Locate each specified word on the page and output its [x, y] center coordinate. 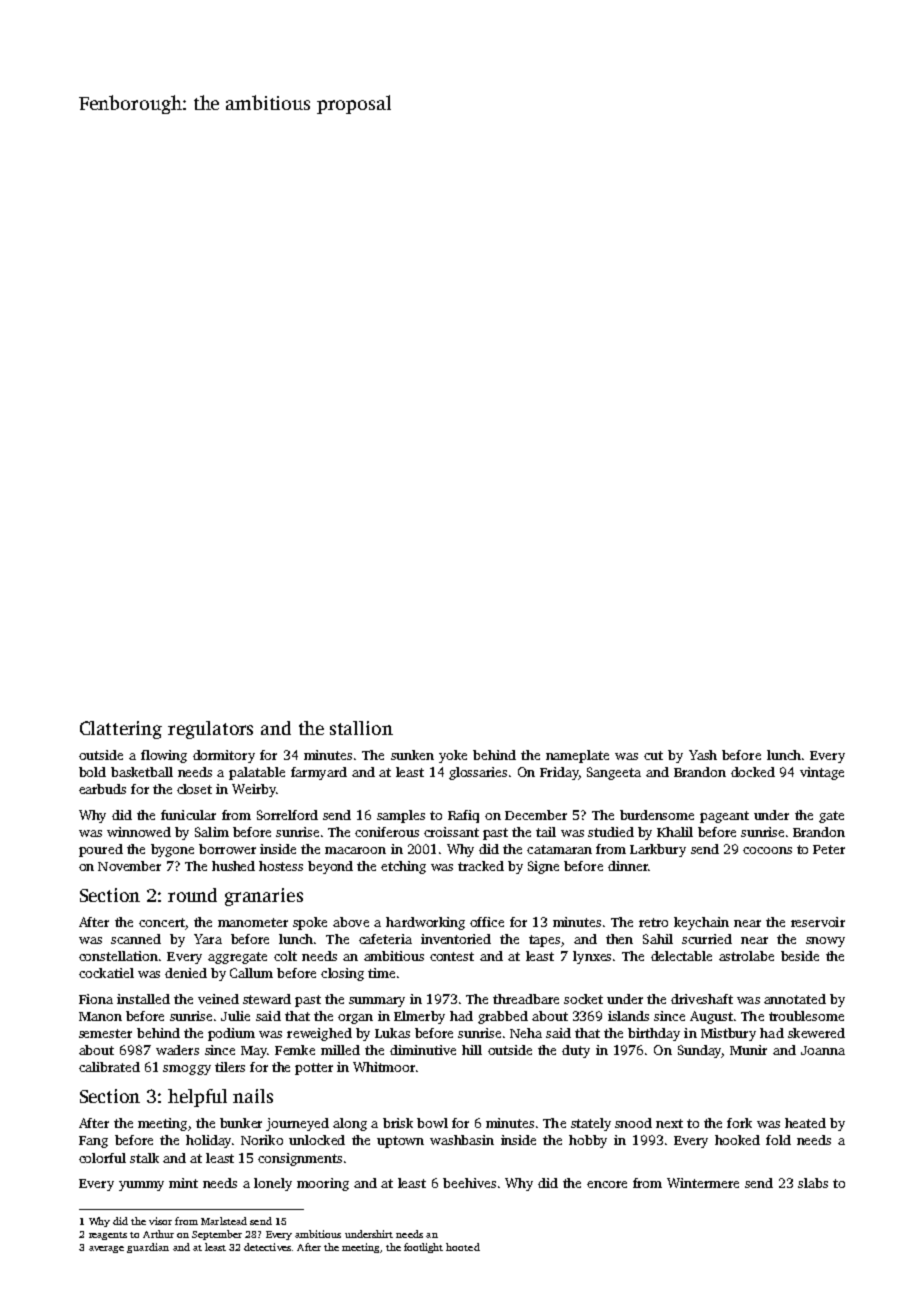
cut [653, 755]
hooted [463, 1247]
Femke [295, 1050]
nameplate [577, 756]
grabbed [503, 1017]
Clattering [121, 730]
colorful [102, 1158]
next [669, 1123]
